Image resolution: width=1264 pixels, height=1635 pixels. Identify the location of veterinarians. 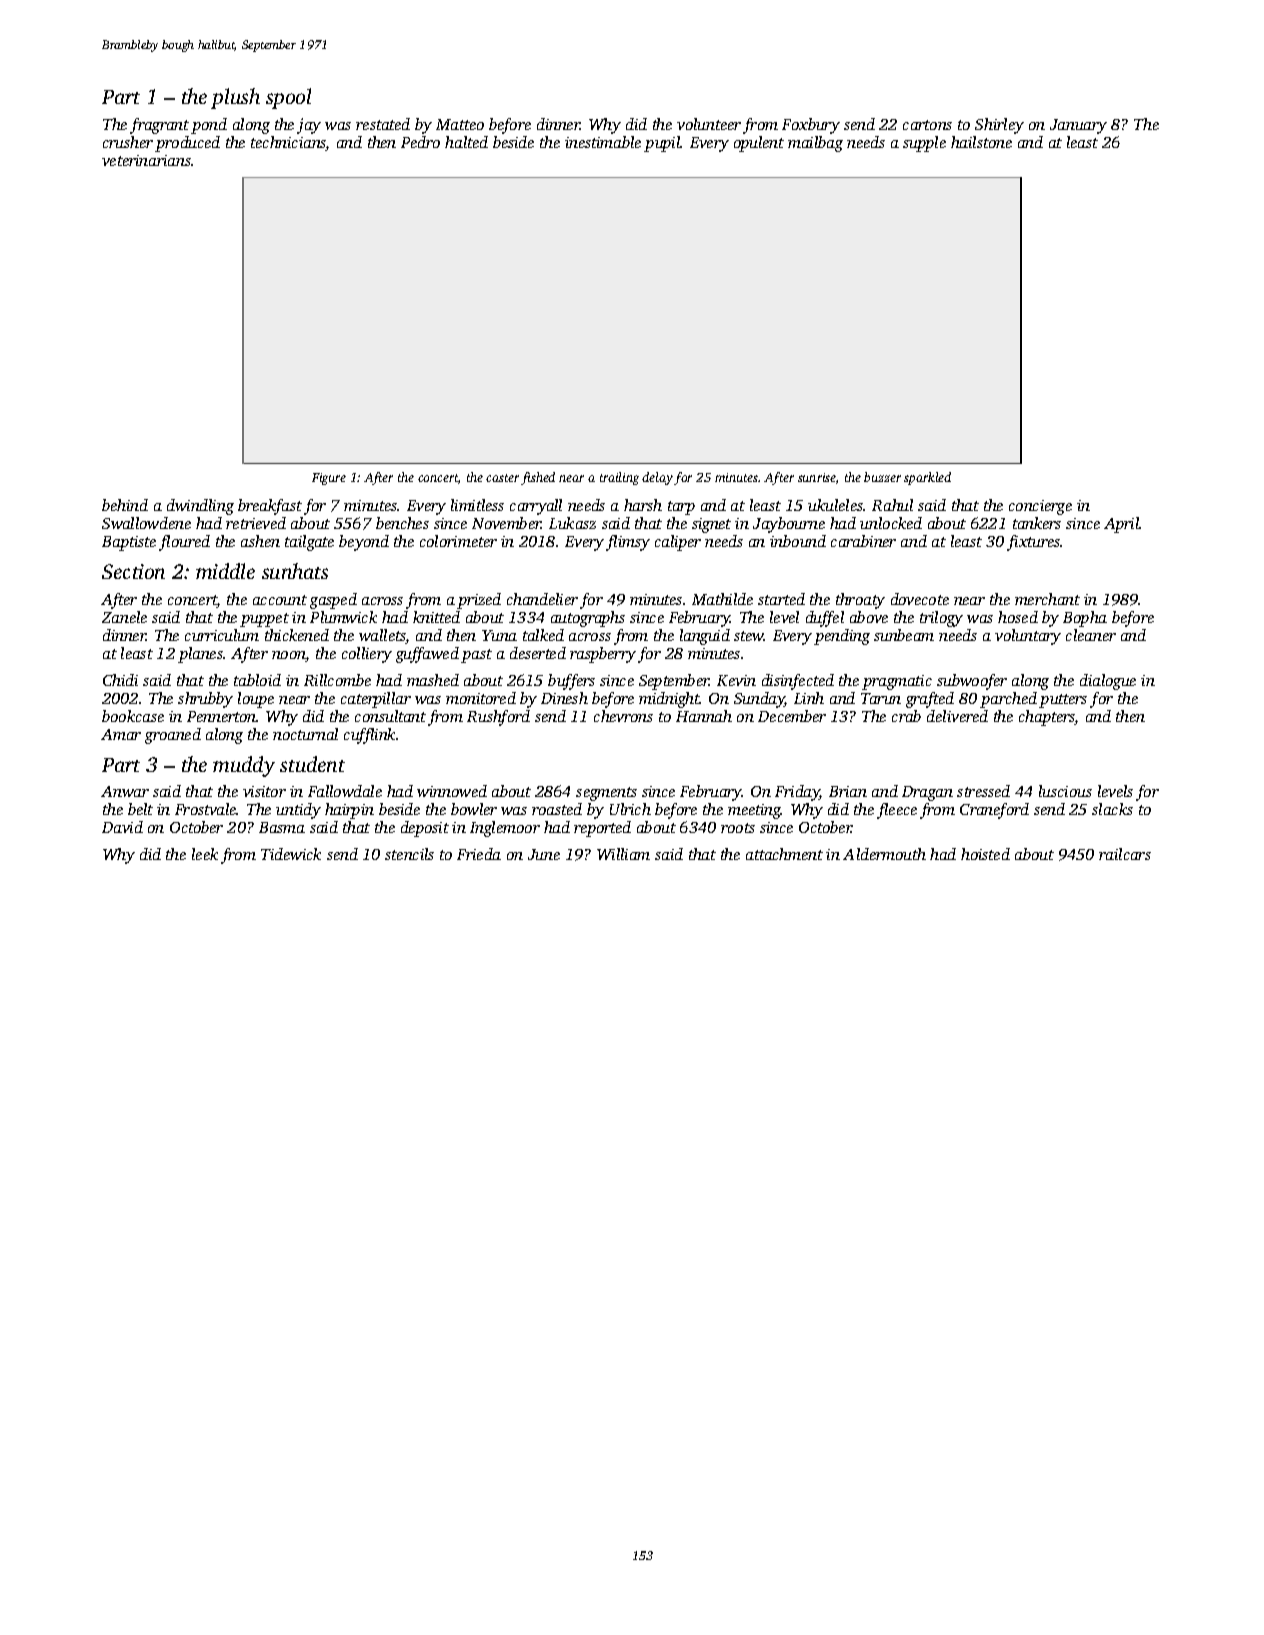
(146, 160).
